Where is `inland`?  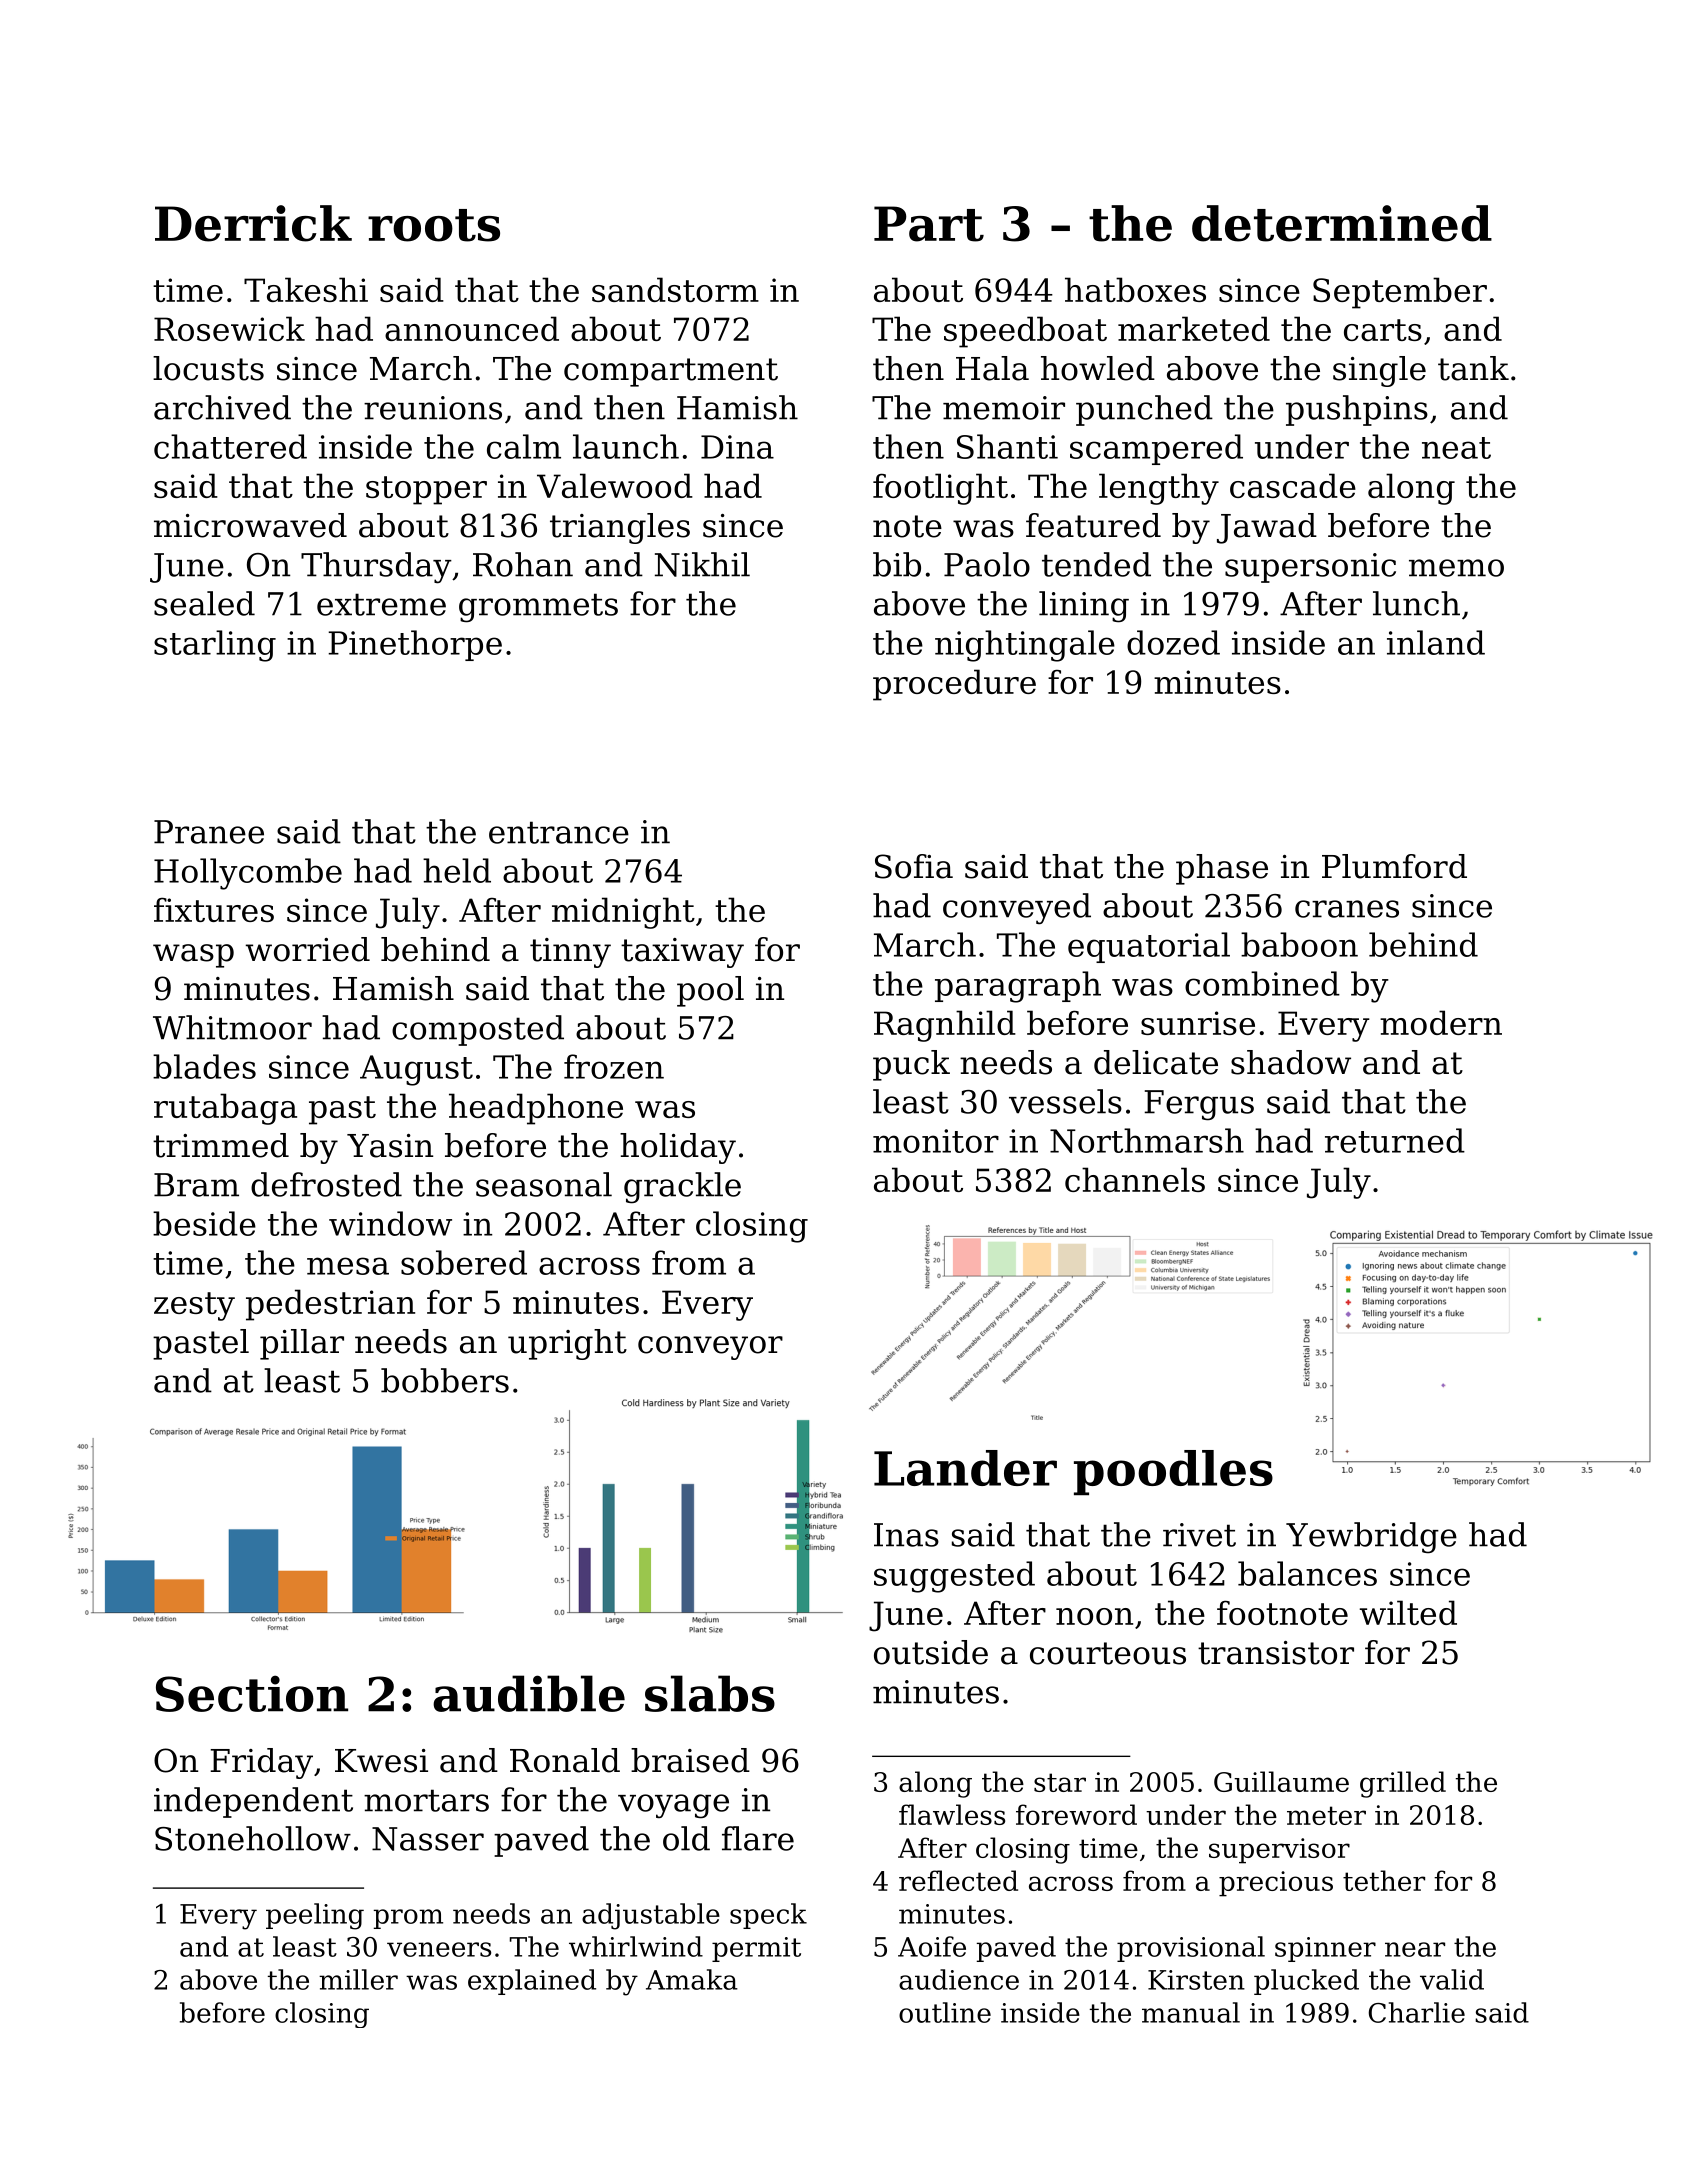
inland is located at coordinates (1436, 642).
